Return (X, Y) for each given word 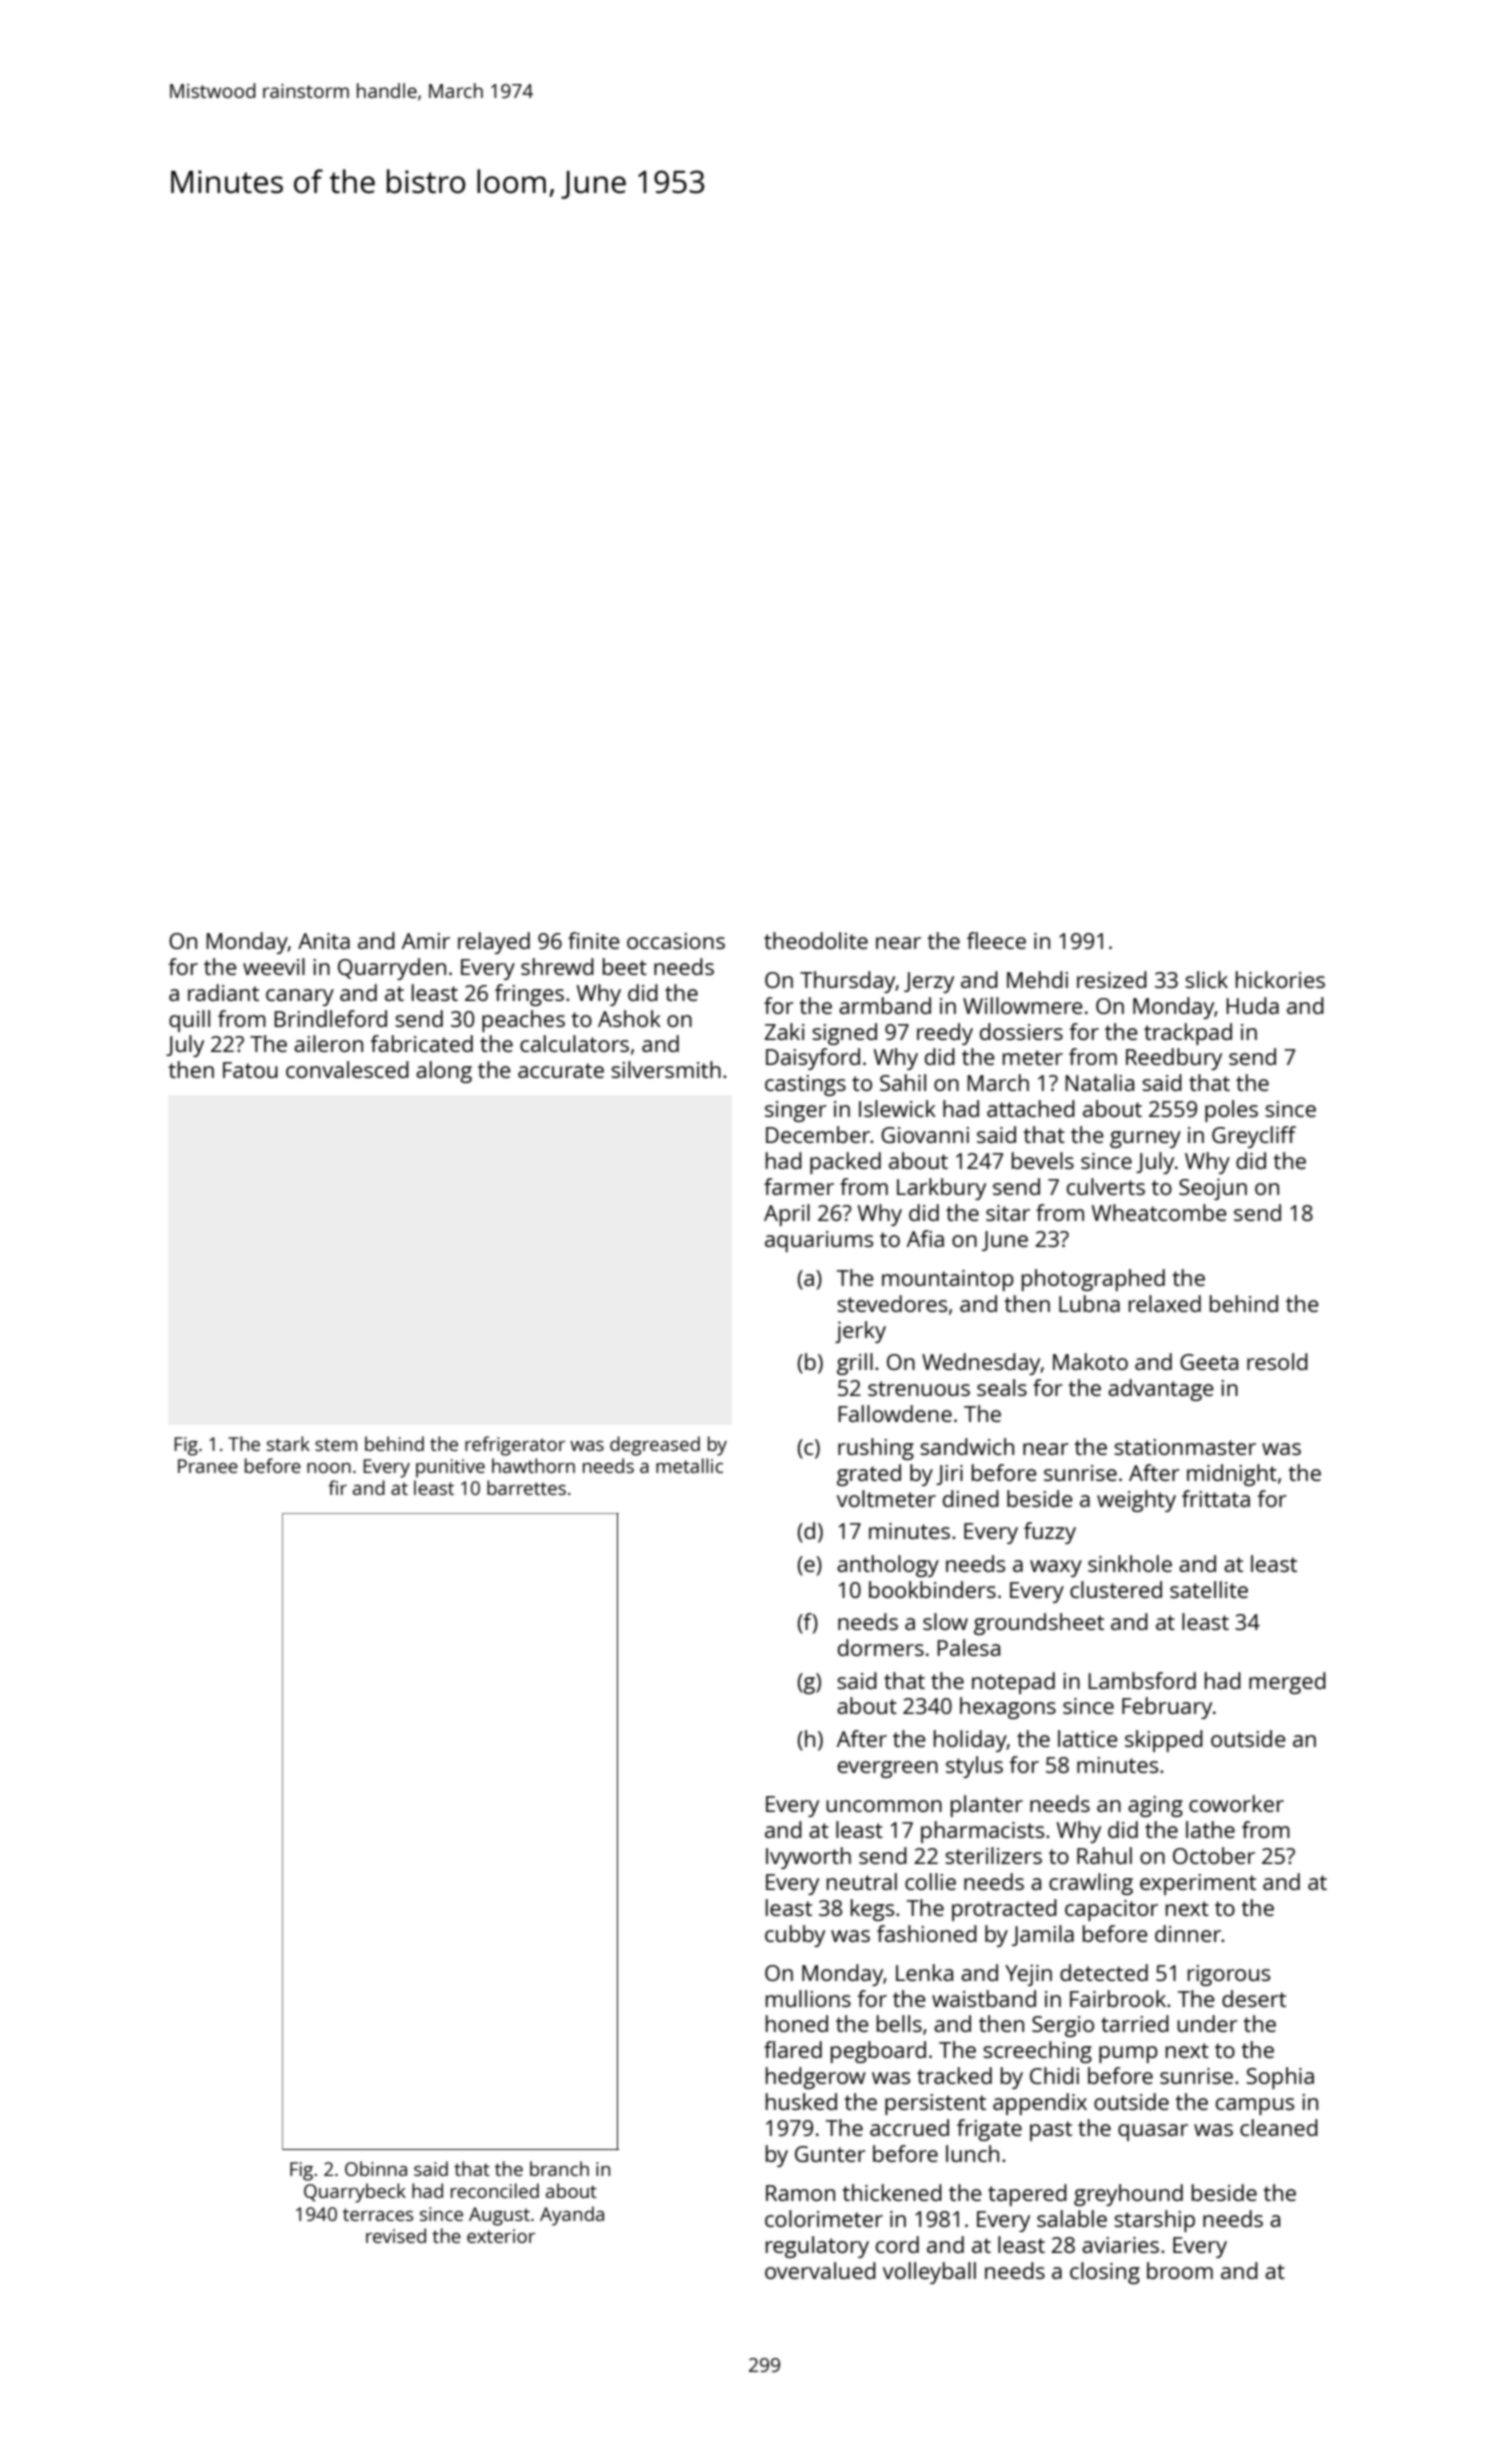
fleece (996, 940)
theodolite (816, 940)
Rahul (1104, 1855)
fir (337, 1487)
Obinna (376, 2168)
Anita (324, 941)
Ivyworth (808, 1858)
